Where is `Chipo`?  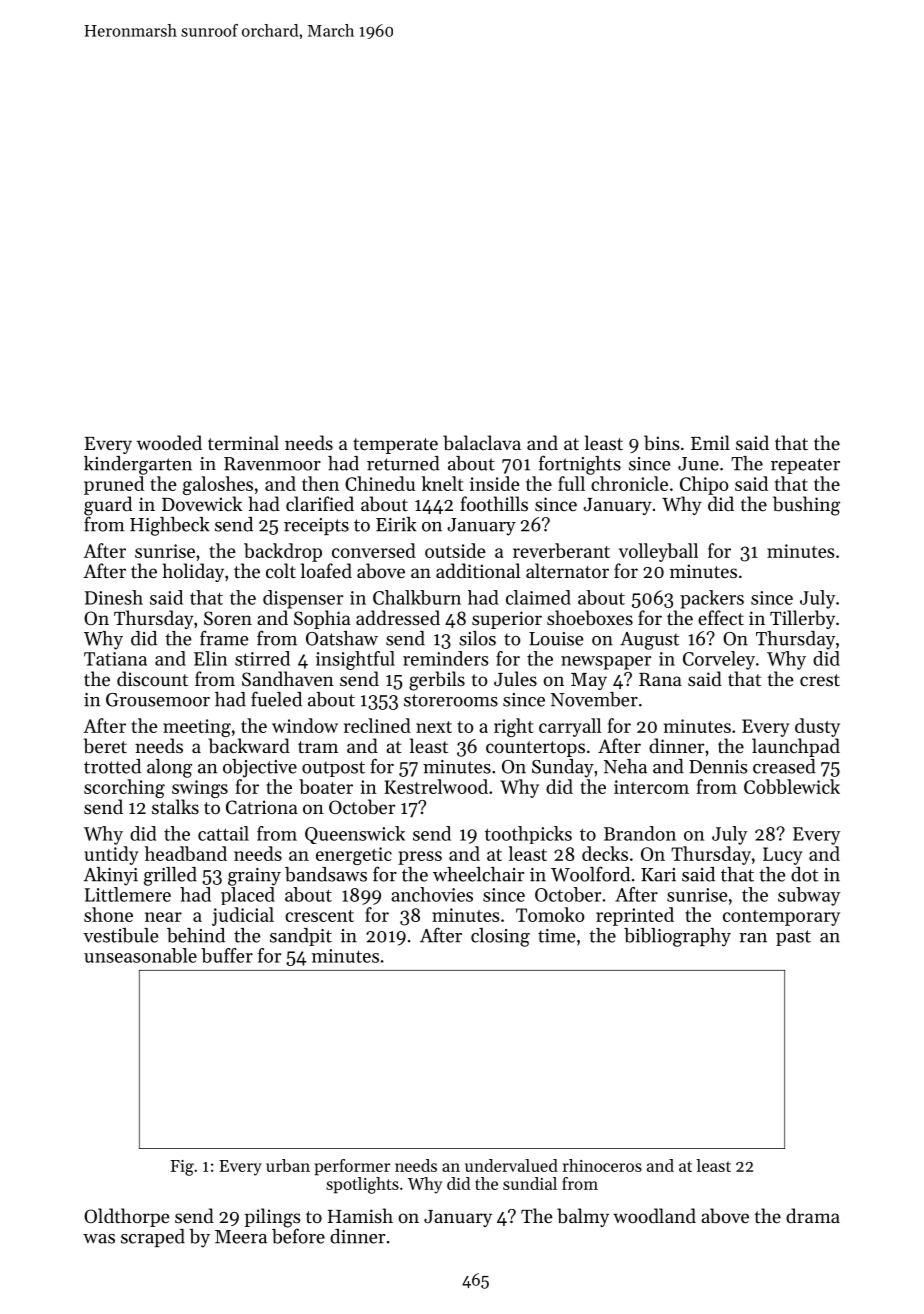
Chipo is located at coordinates (704, 485).
